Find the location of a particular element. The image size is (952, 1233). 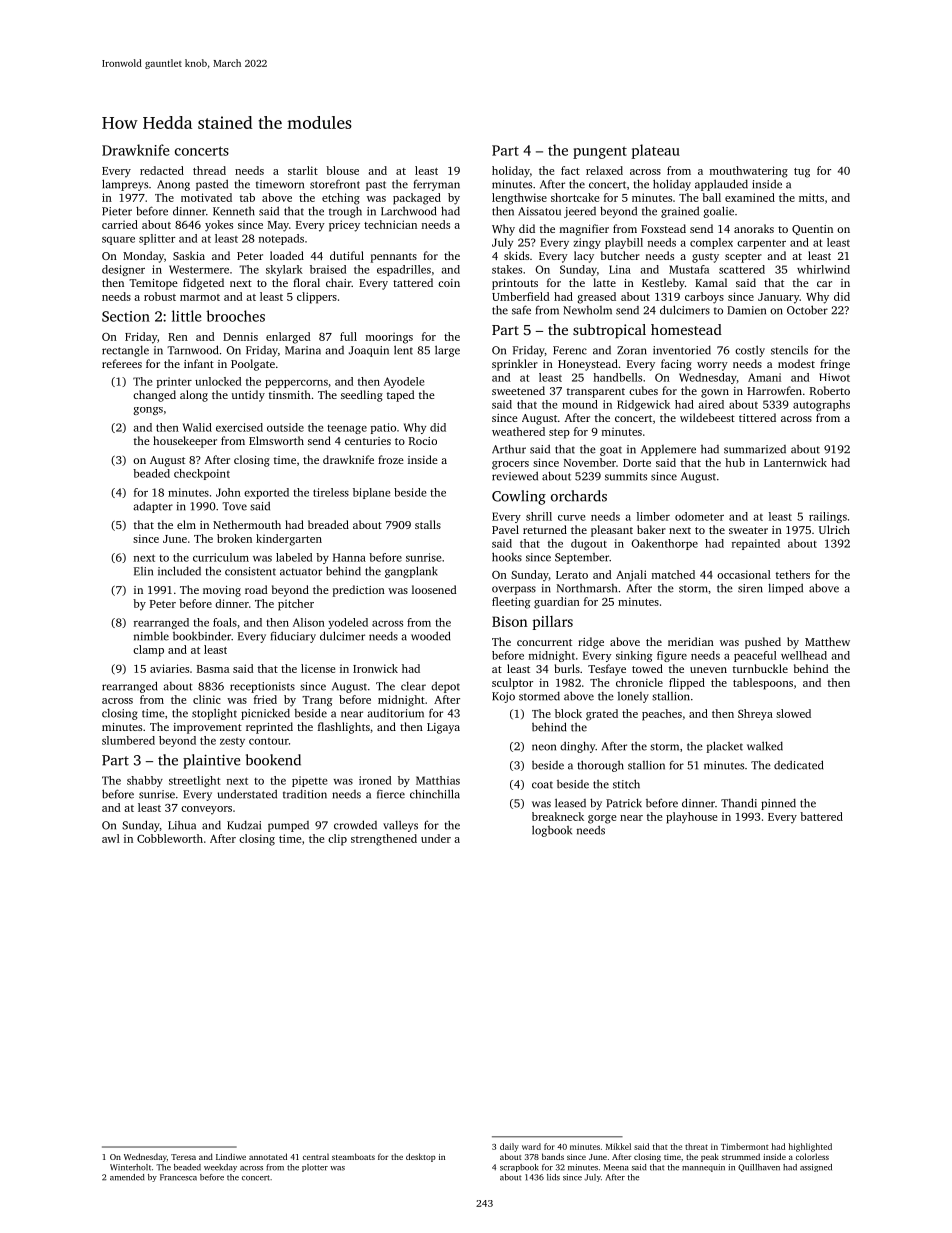

wellhead is located at coordinates (804, 655).
